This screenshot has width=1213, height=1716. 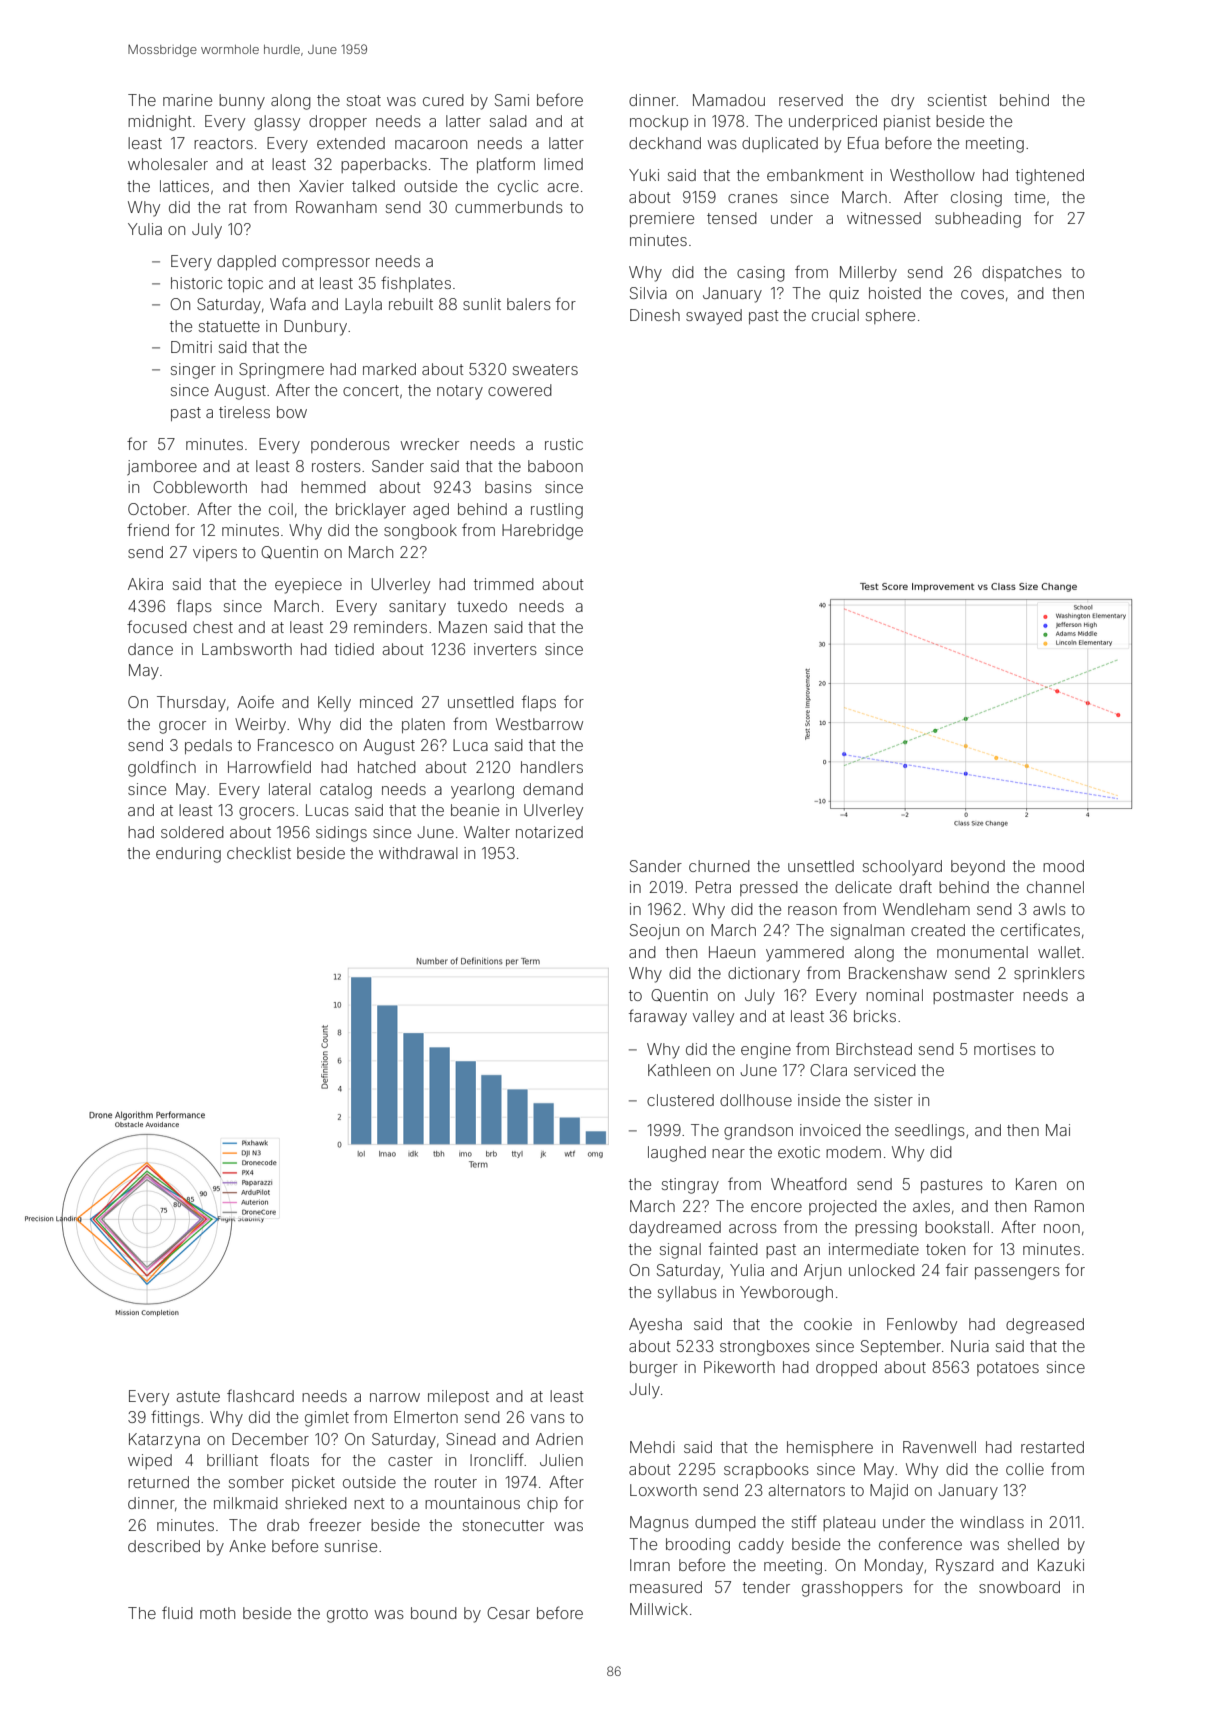 I want to click on Arjun, so click(x=822, y=1271).
